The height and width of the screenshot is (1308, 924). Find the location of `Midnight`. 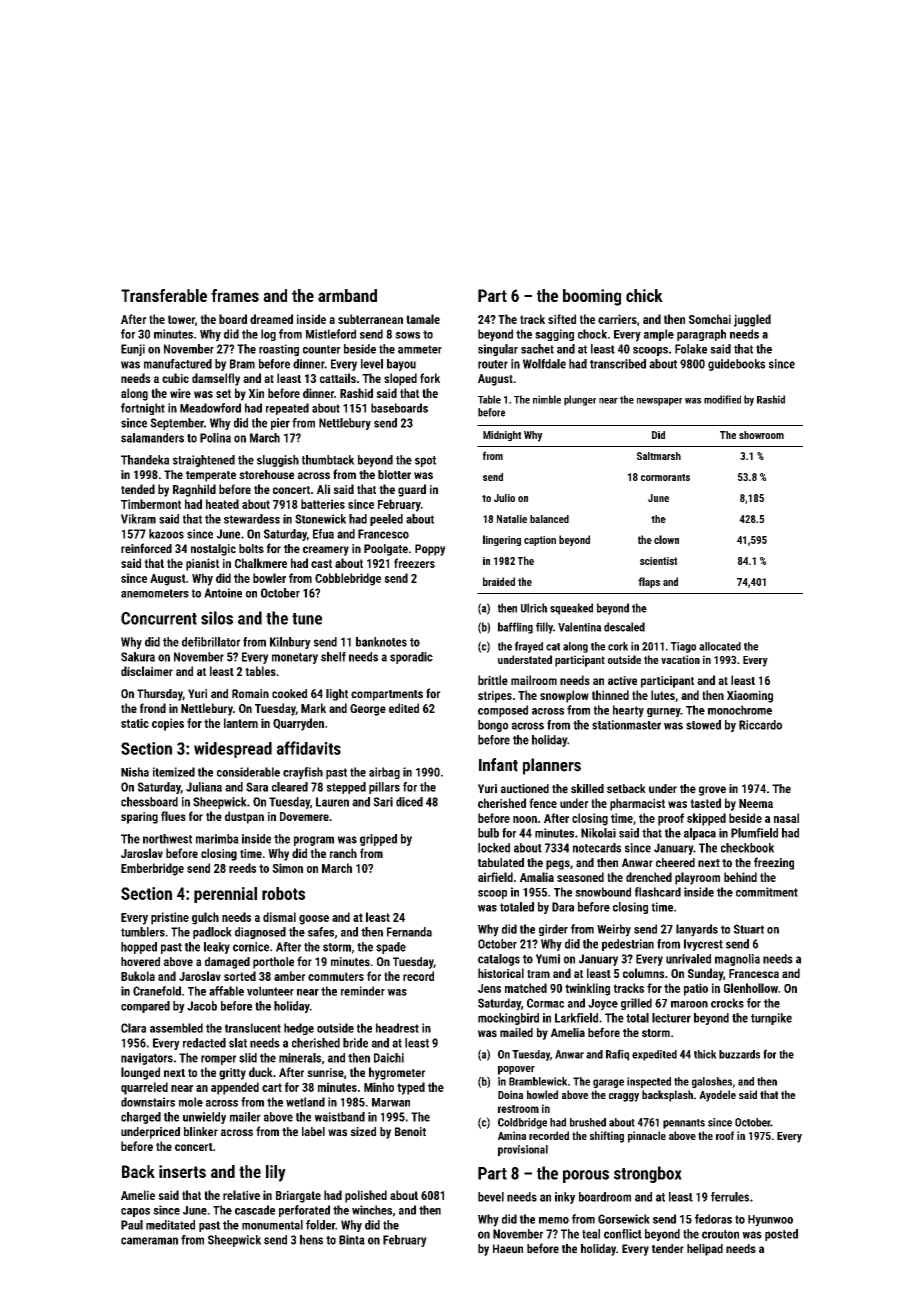

Midnight is located at coordinates (502, 436).
